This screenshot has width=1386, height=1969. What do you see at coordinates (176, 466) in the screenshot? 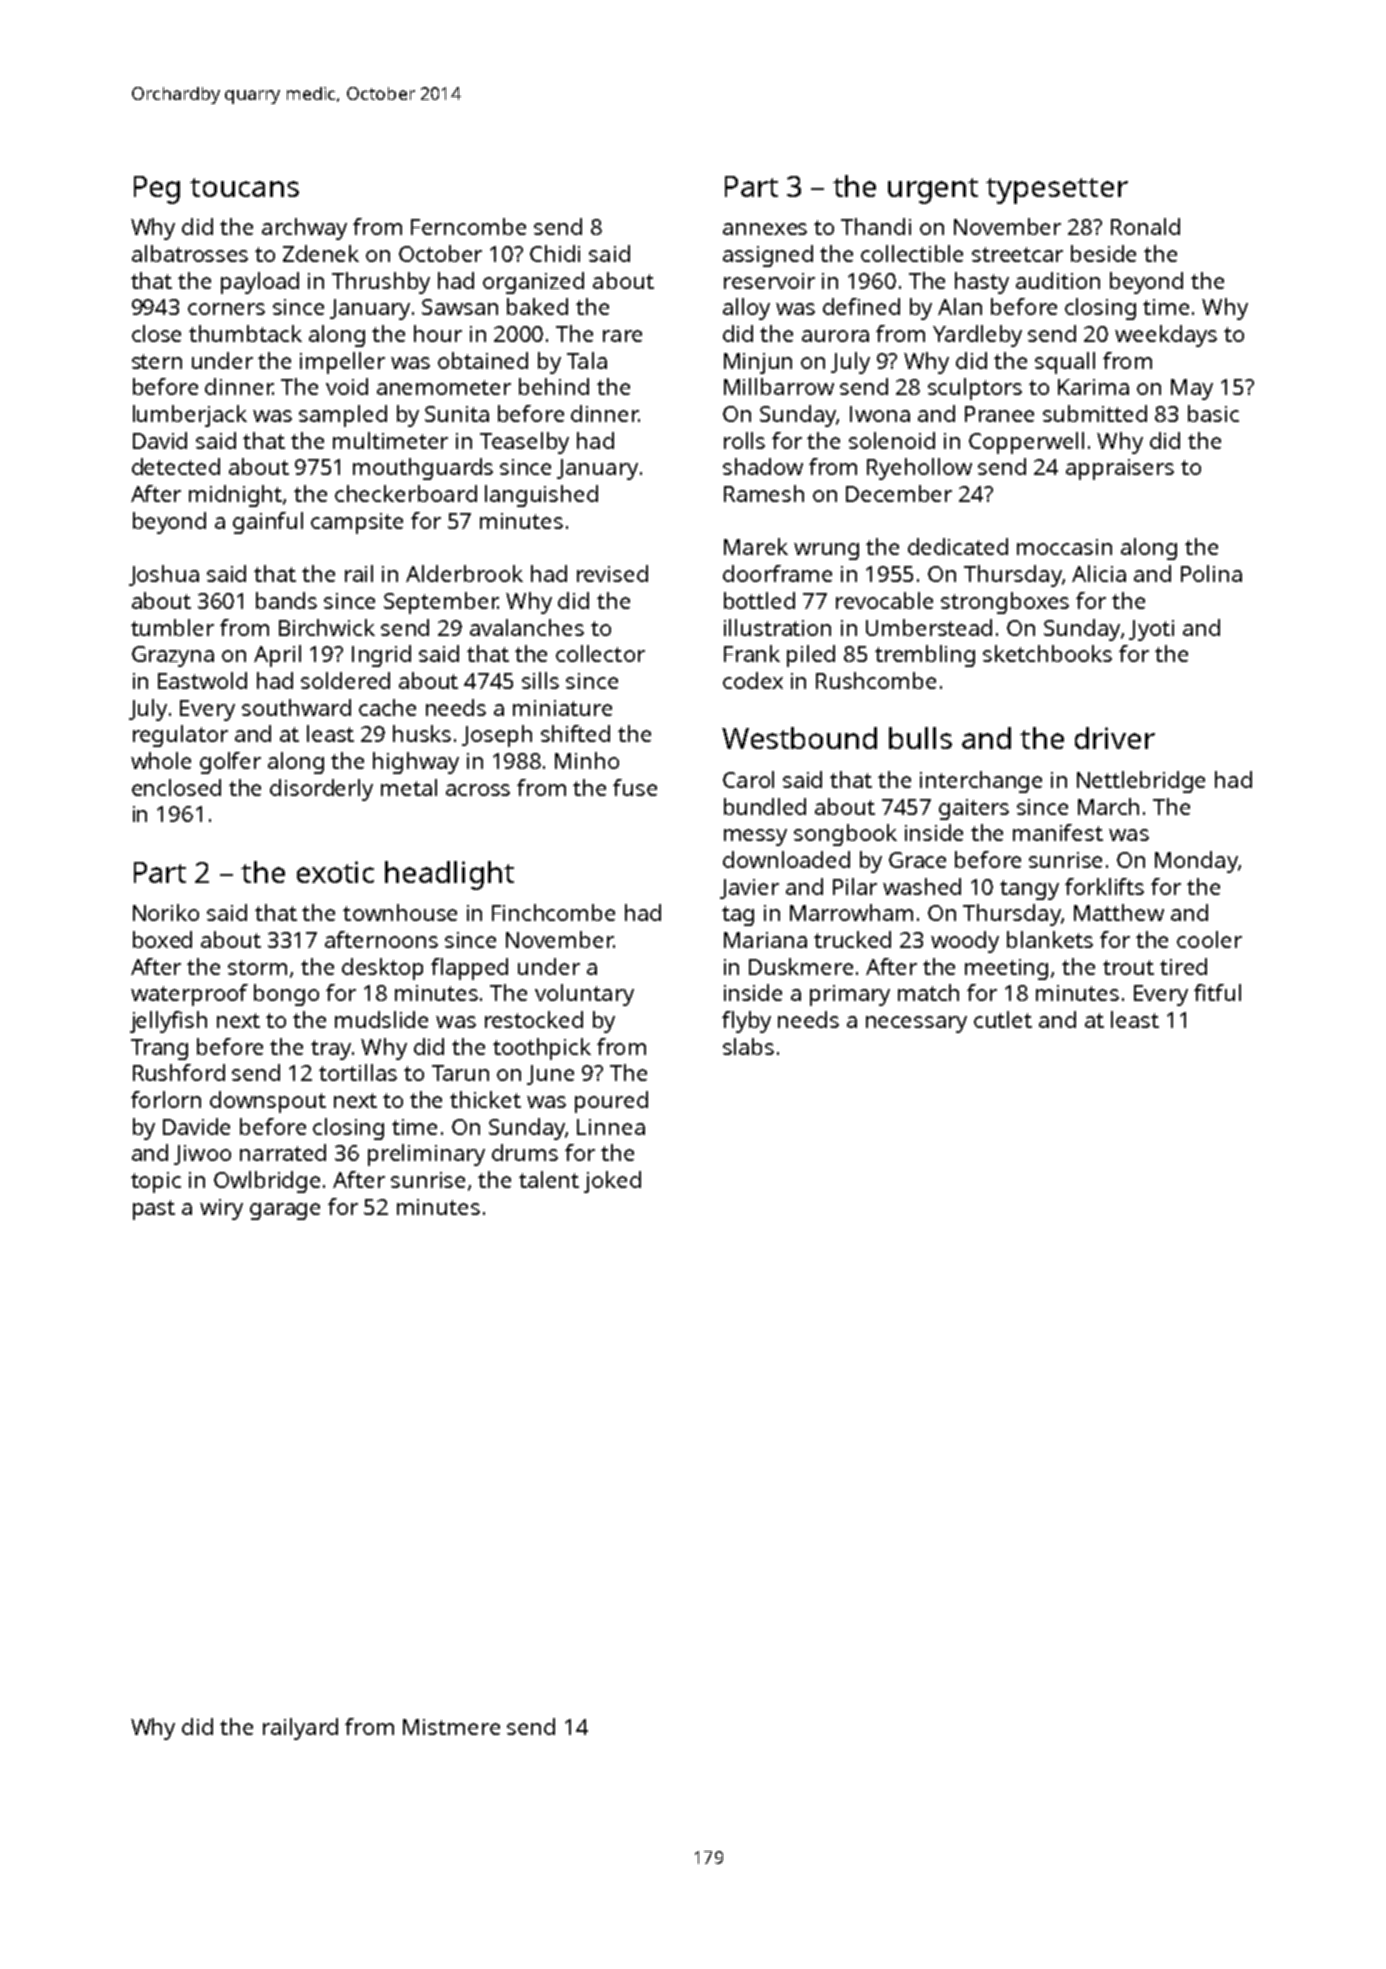
I see `detected` at bounding box center [176, 466].
